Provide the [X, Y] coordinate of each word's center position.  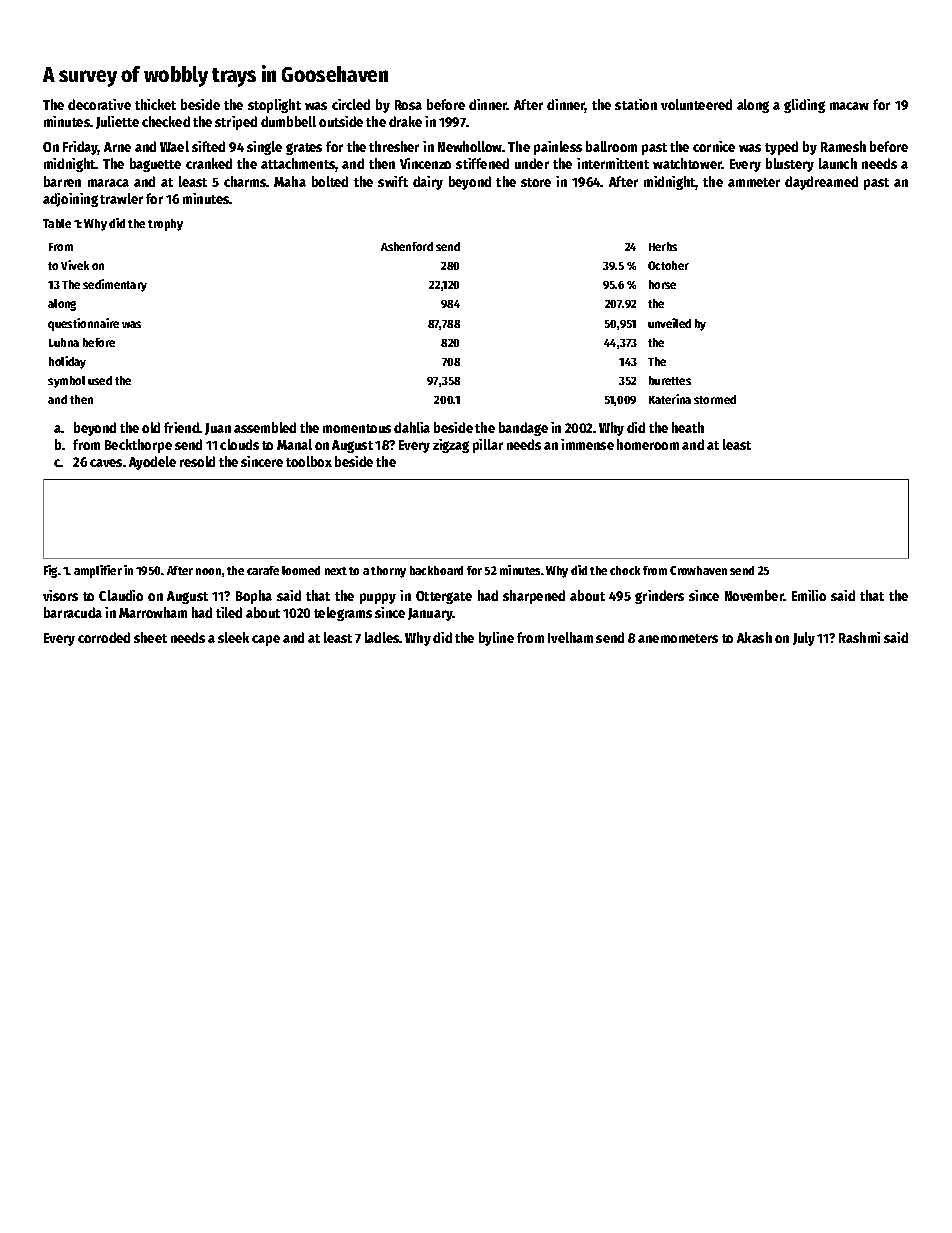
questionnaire [83, 324]
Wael [174, 146]
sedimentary [115, 285]
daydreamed [821, 183]
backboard [436, 570]
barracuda [73, 612]
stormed [715, 399]
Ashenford [407, 246]
